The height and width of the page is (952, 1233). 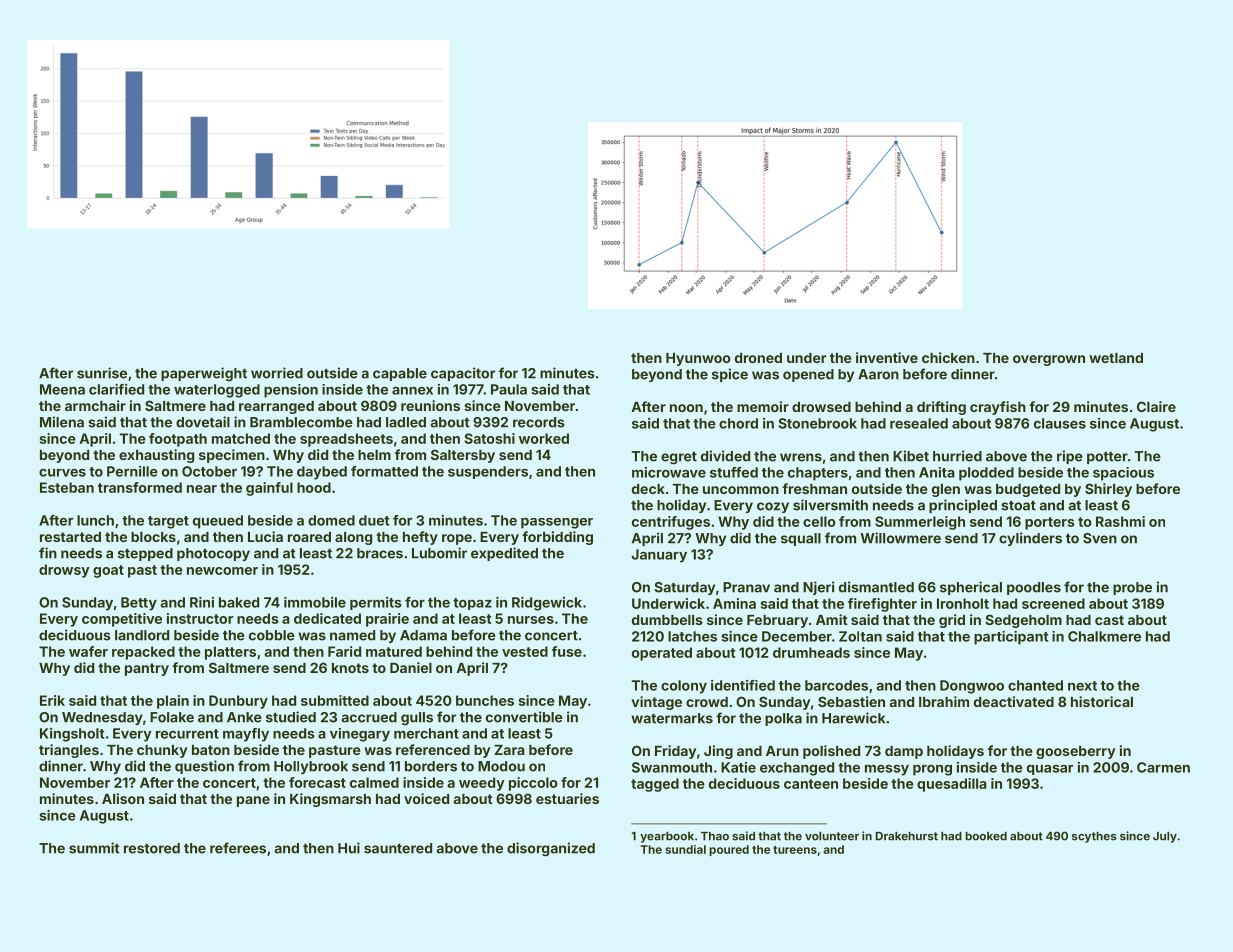 I want to click on passenger, so click(x=557, y=523).
